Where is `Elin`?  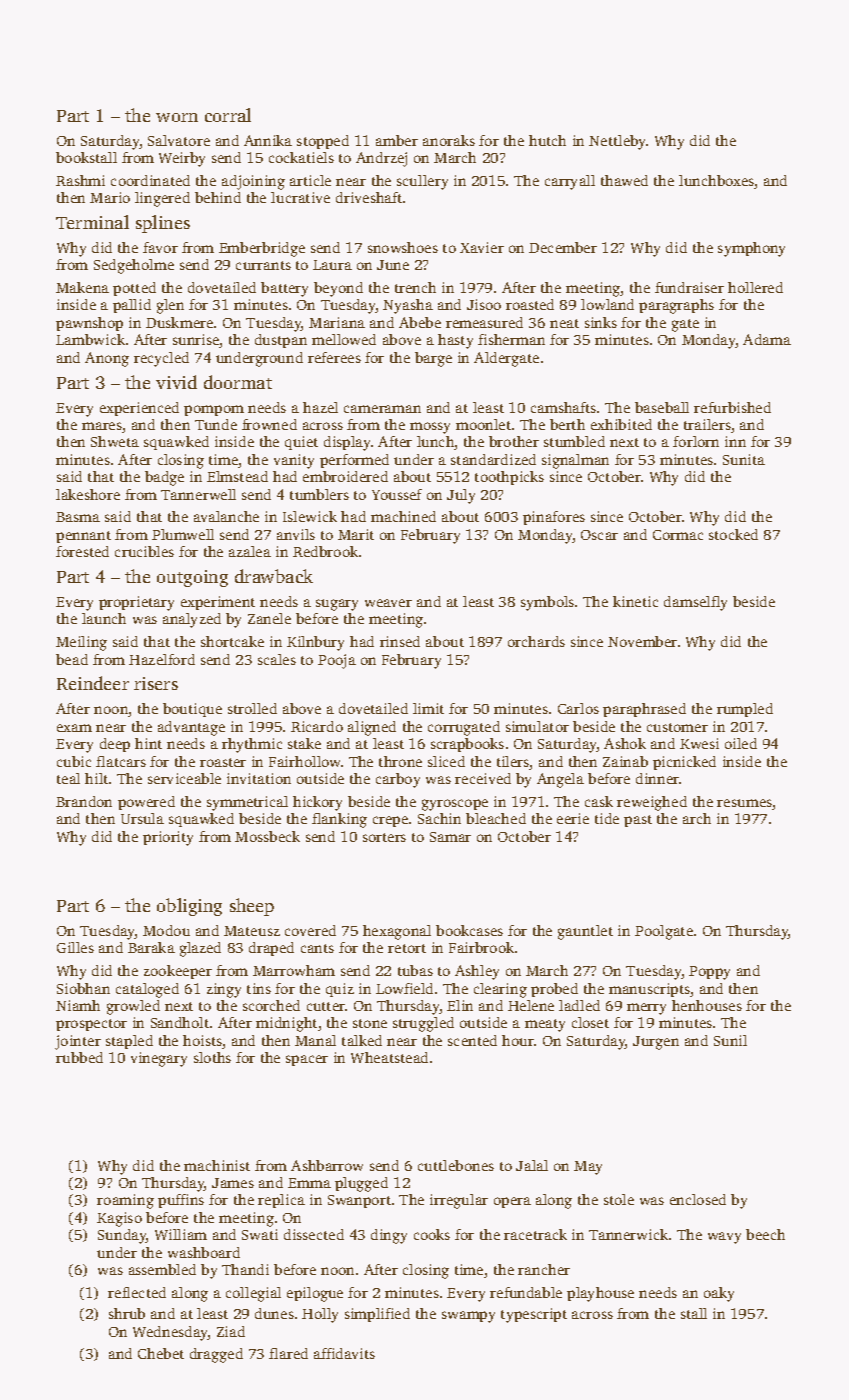
Elin is located at coordinates (460, 1005).
